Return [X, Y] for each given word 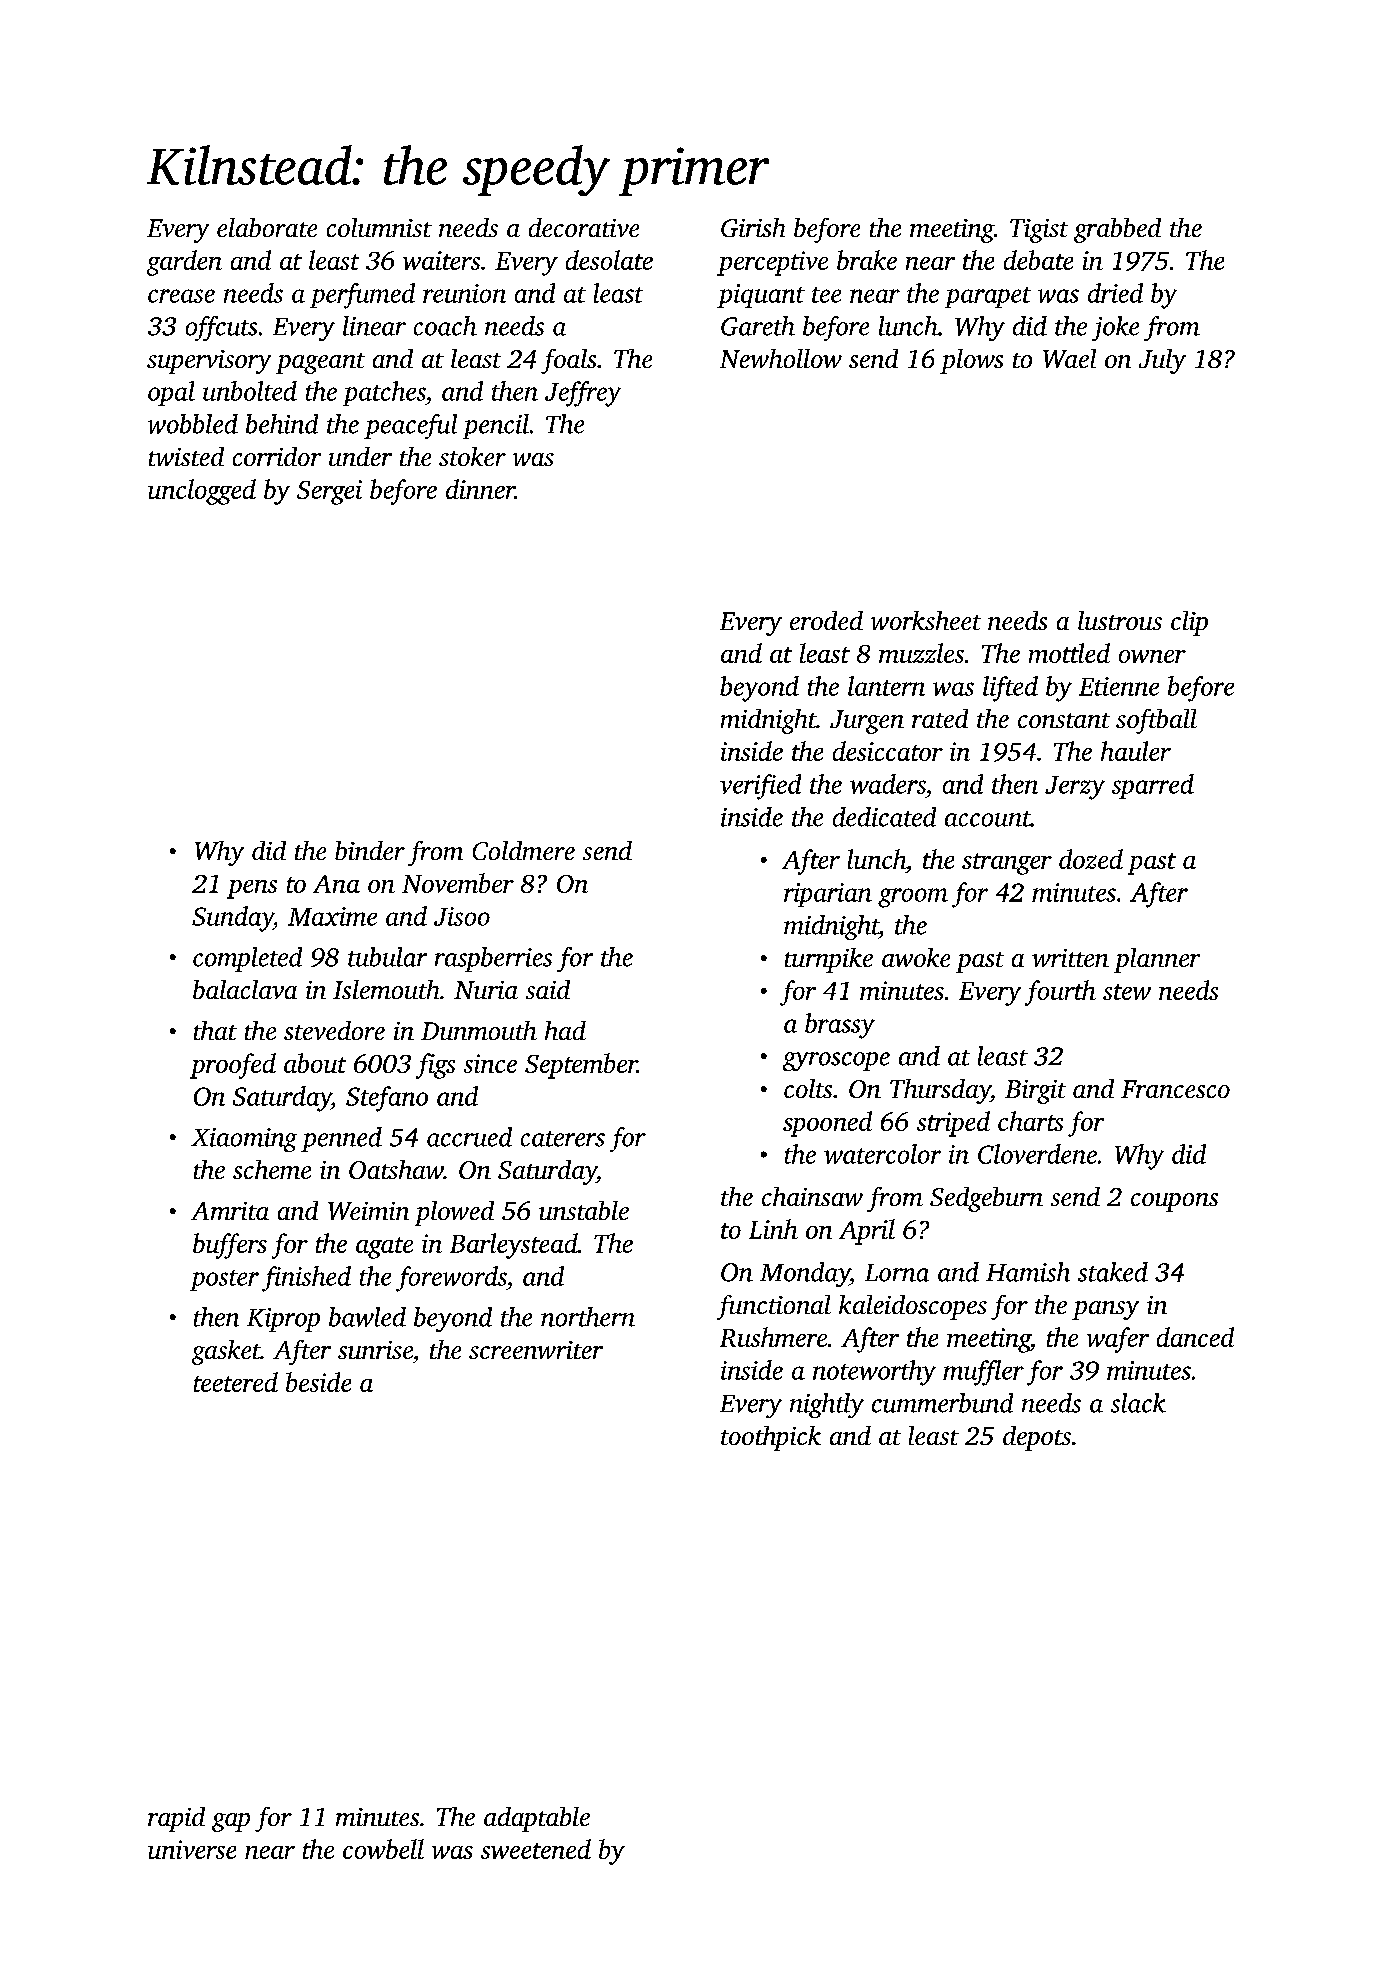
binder [370, 850]
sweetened [536, 1849]
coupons [1174, 1202]
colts [808, 1088]
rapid [176, 1819]
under [360, 456]
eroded [826, 620]
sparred [1153, 786]
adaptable [537, 1819]
